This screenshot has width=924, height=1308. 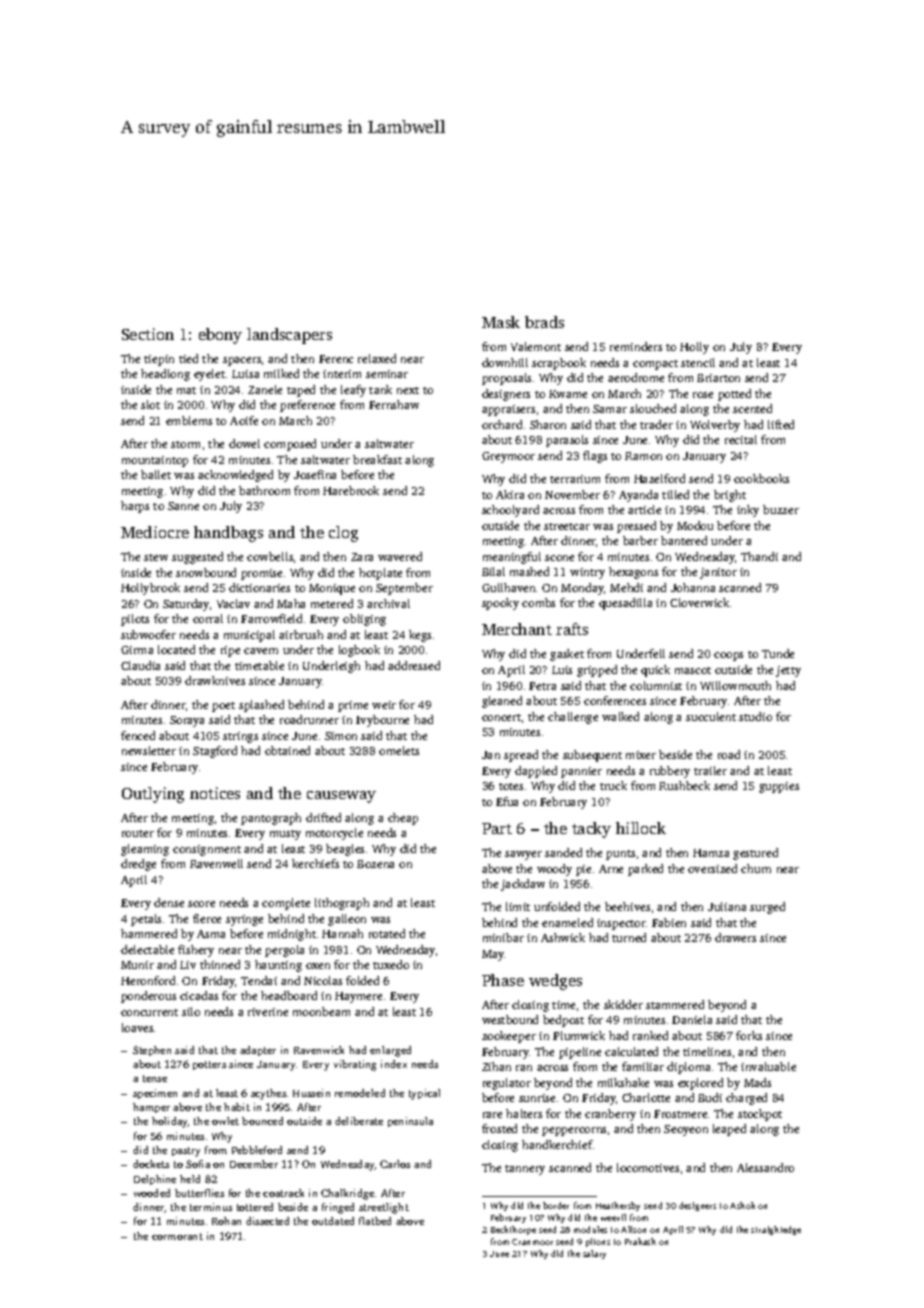 I want to click on Section, so click(x=148, y=334).
